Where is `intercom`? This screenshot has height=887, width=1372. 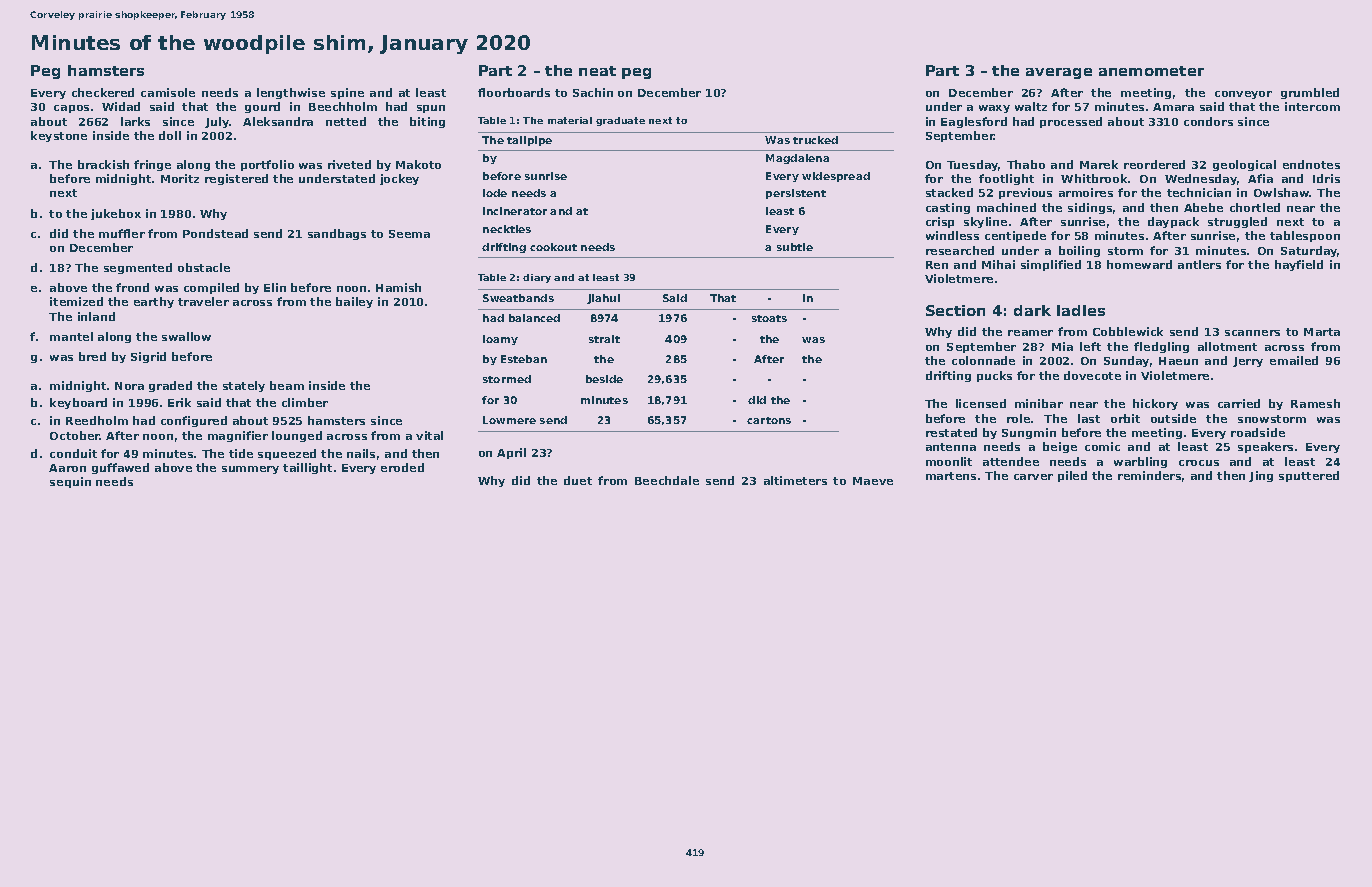 intercom is located at coordinates (1312, 106).
